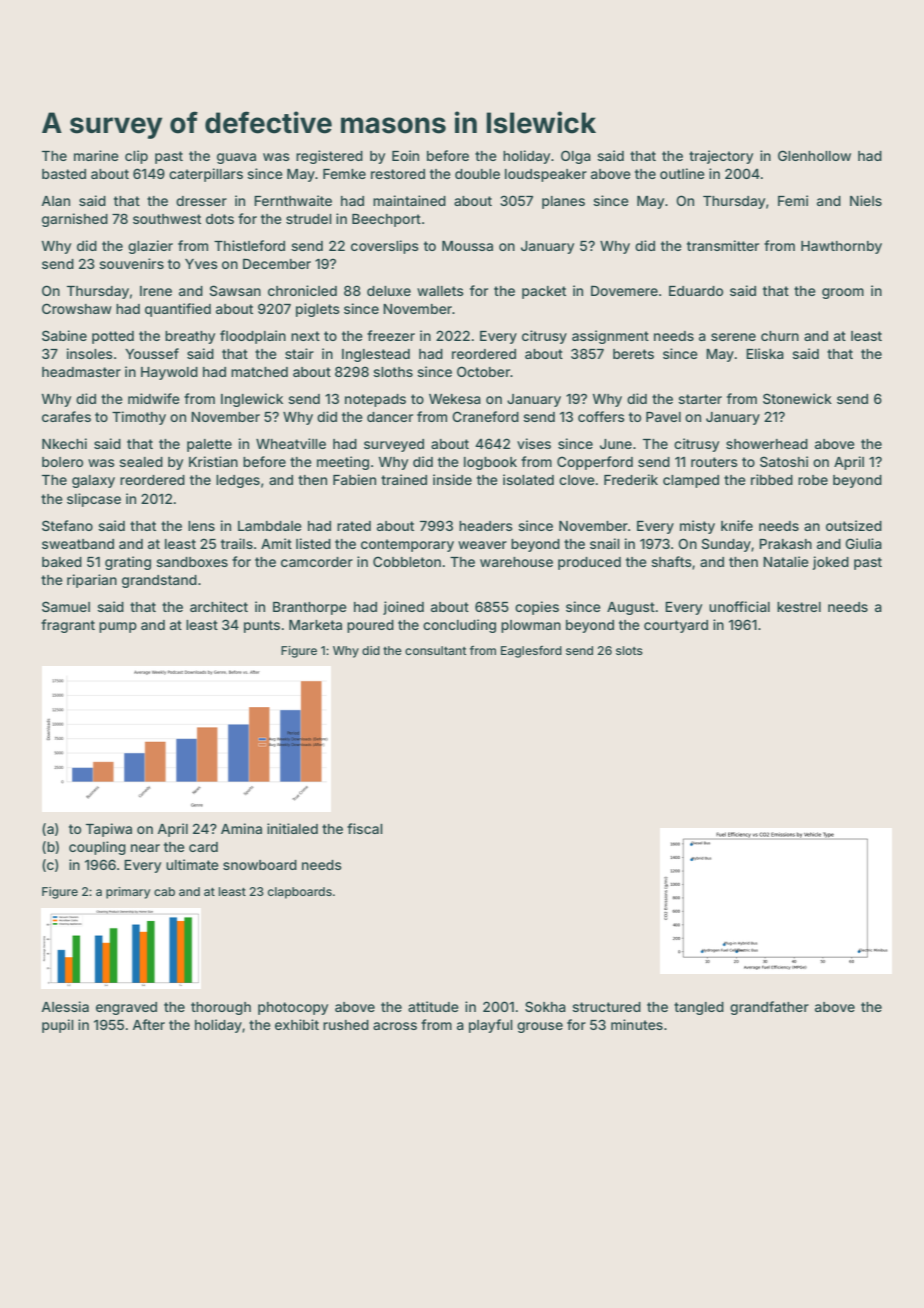 This document has width=924, height=1308. What do you see at coordinates (354, 479) in the document?
I see `Fabien` at bounding box center [354, 479].
